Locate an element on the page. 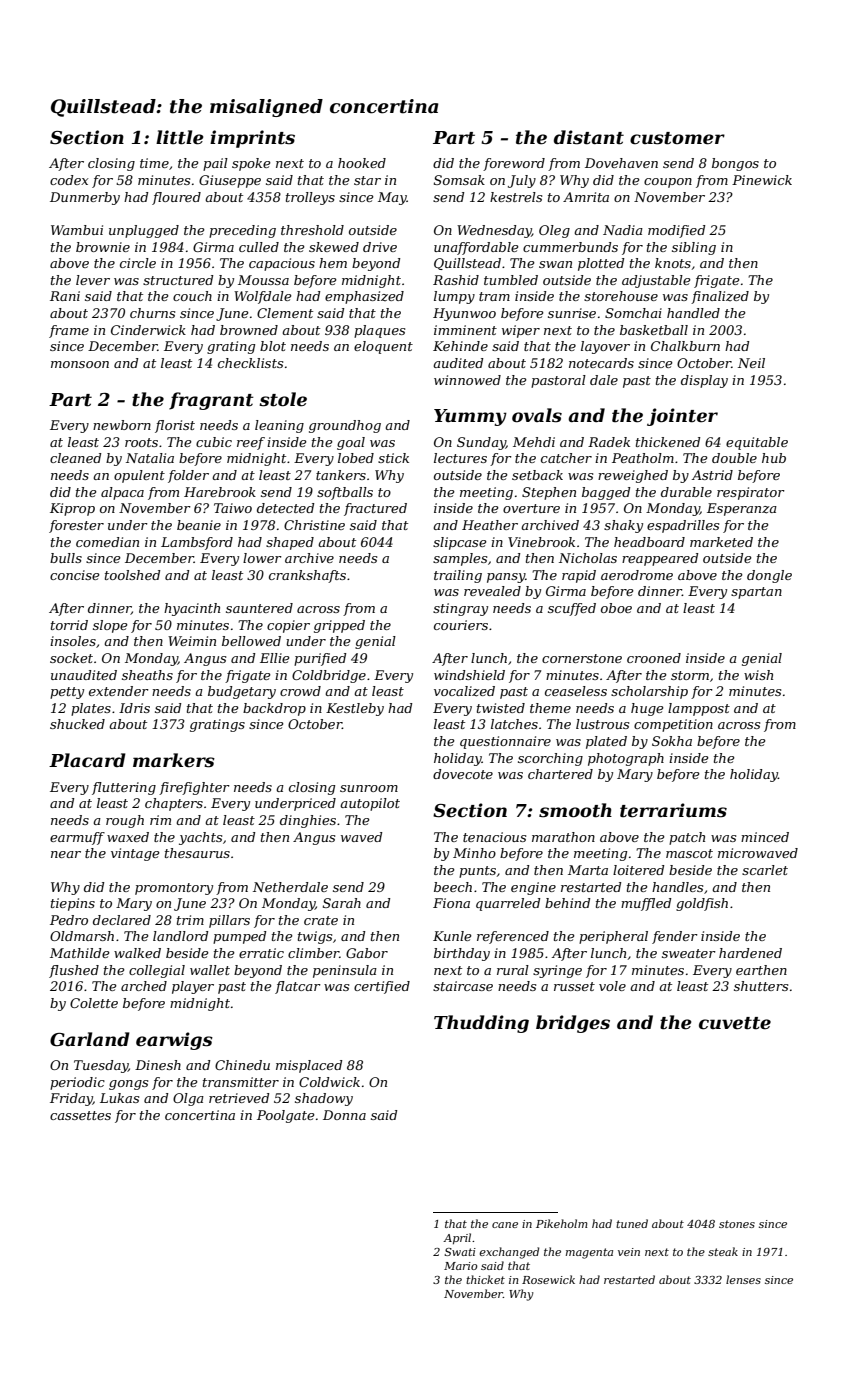 The image size is (849, 1400). revealed is located at coordinates (492, 591).
